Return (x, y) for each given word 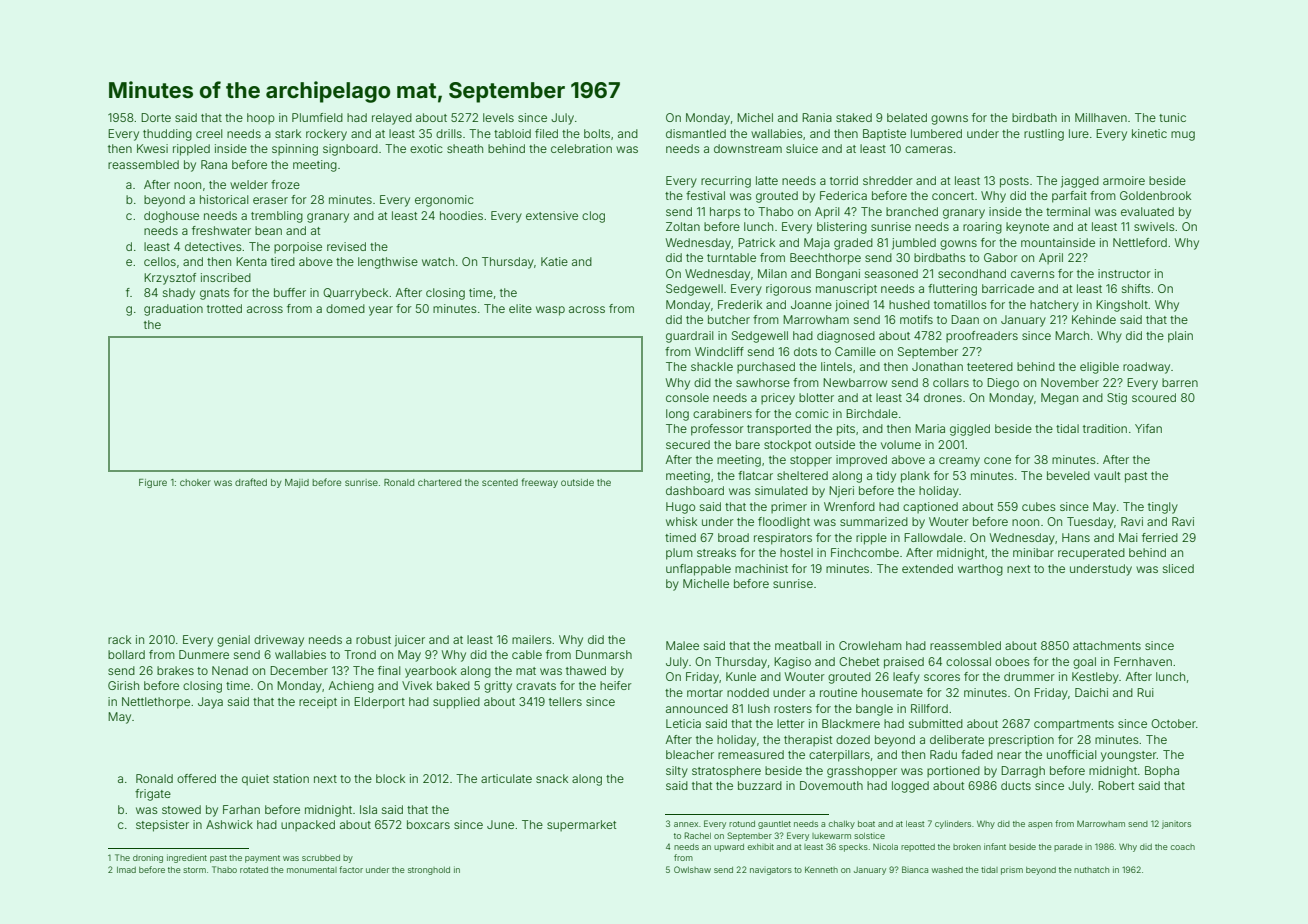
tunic (1172, 117)
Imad (126, 870)
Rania (817, 117)
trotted (224, 308)
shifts (1136, 288)
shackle (712, 366)
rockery (326, 135)
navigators (771, 871)
